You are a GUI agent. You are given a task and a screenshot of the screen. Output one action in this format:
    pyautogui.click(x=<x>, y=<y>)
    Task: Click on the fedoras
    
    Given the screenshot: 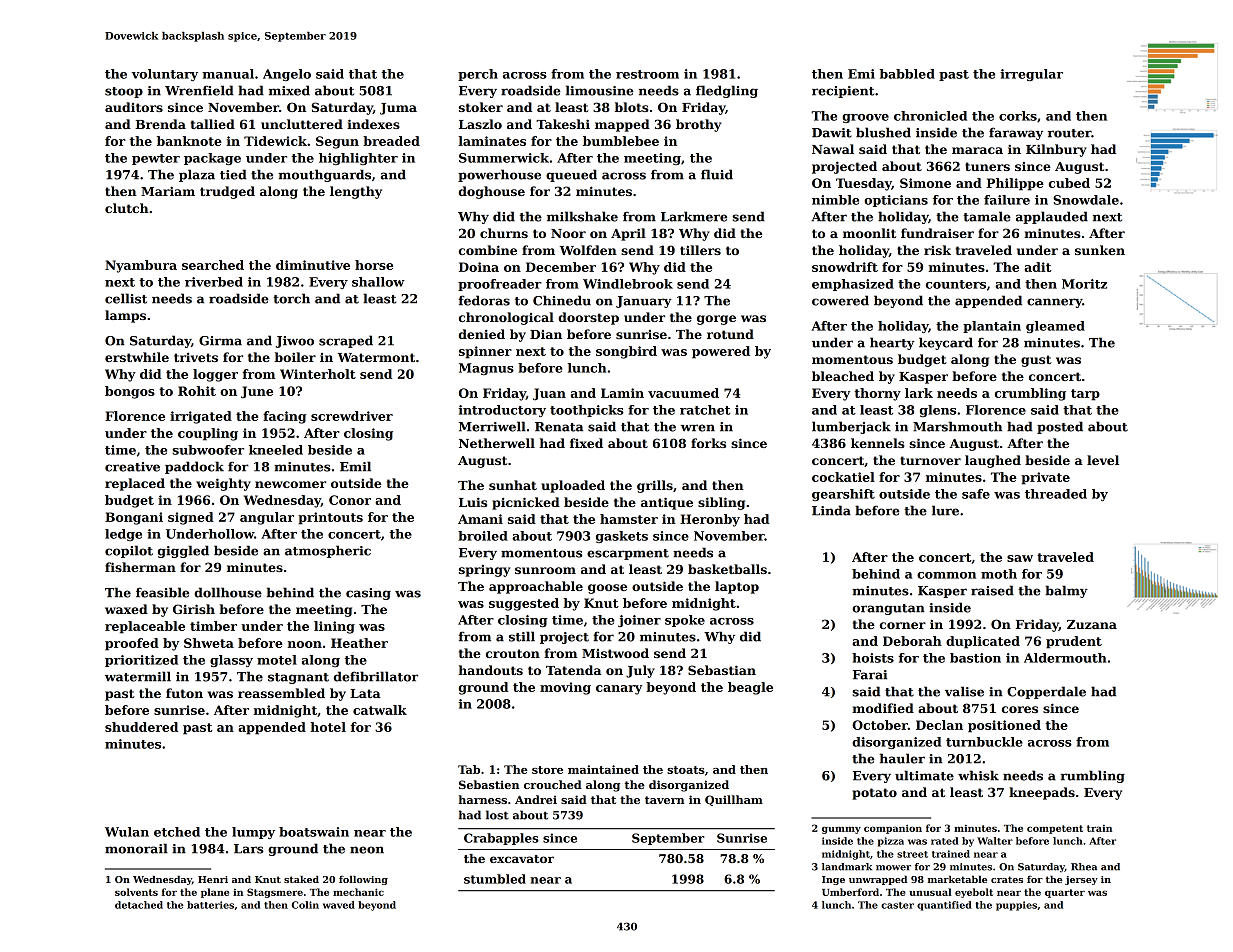 What is the action you would take?
    pyautogui.click(x=484, y=300)
